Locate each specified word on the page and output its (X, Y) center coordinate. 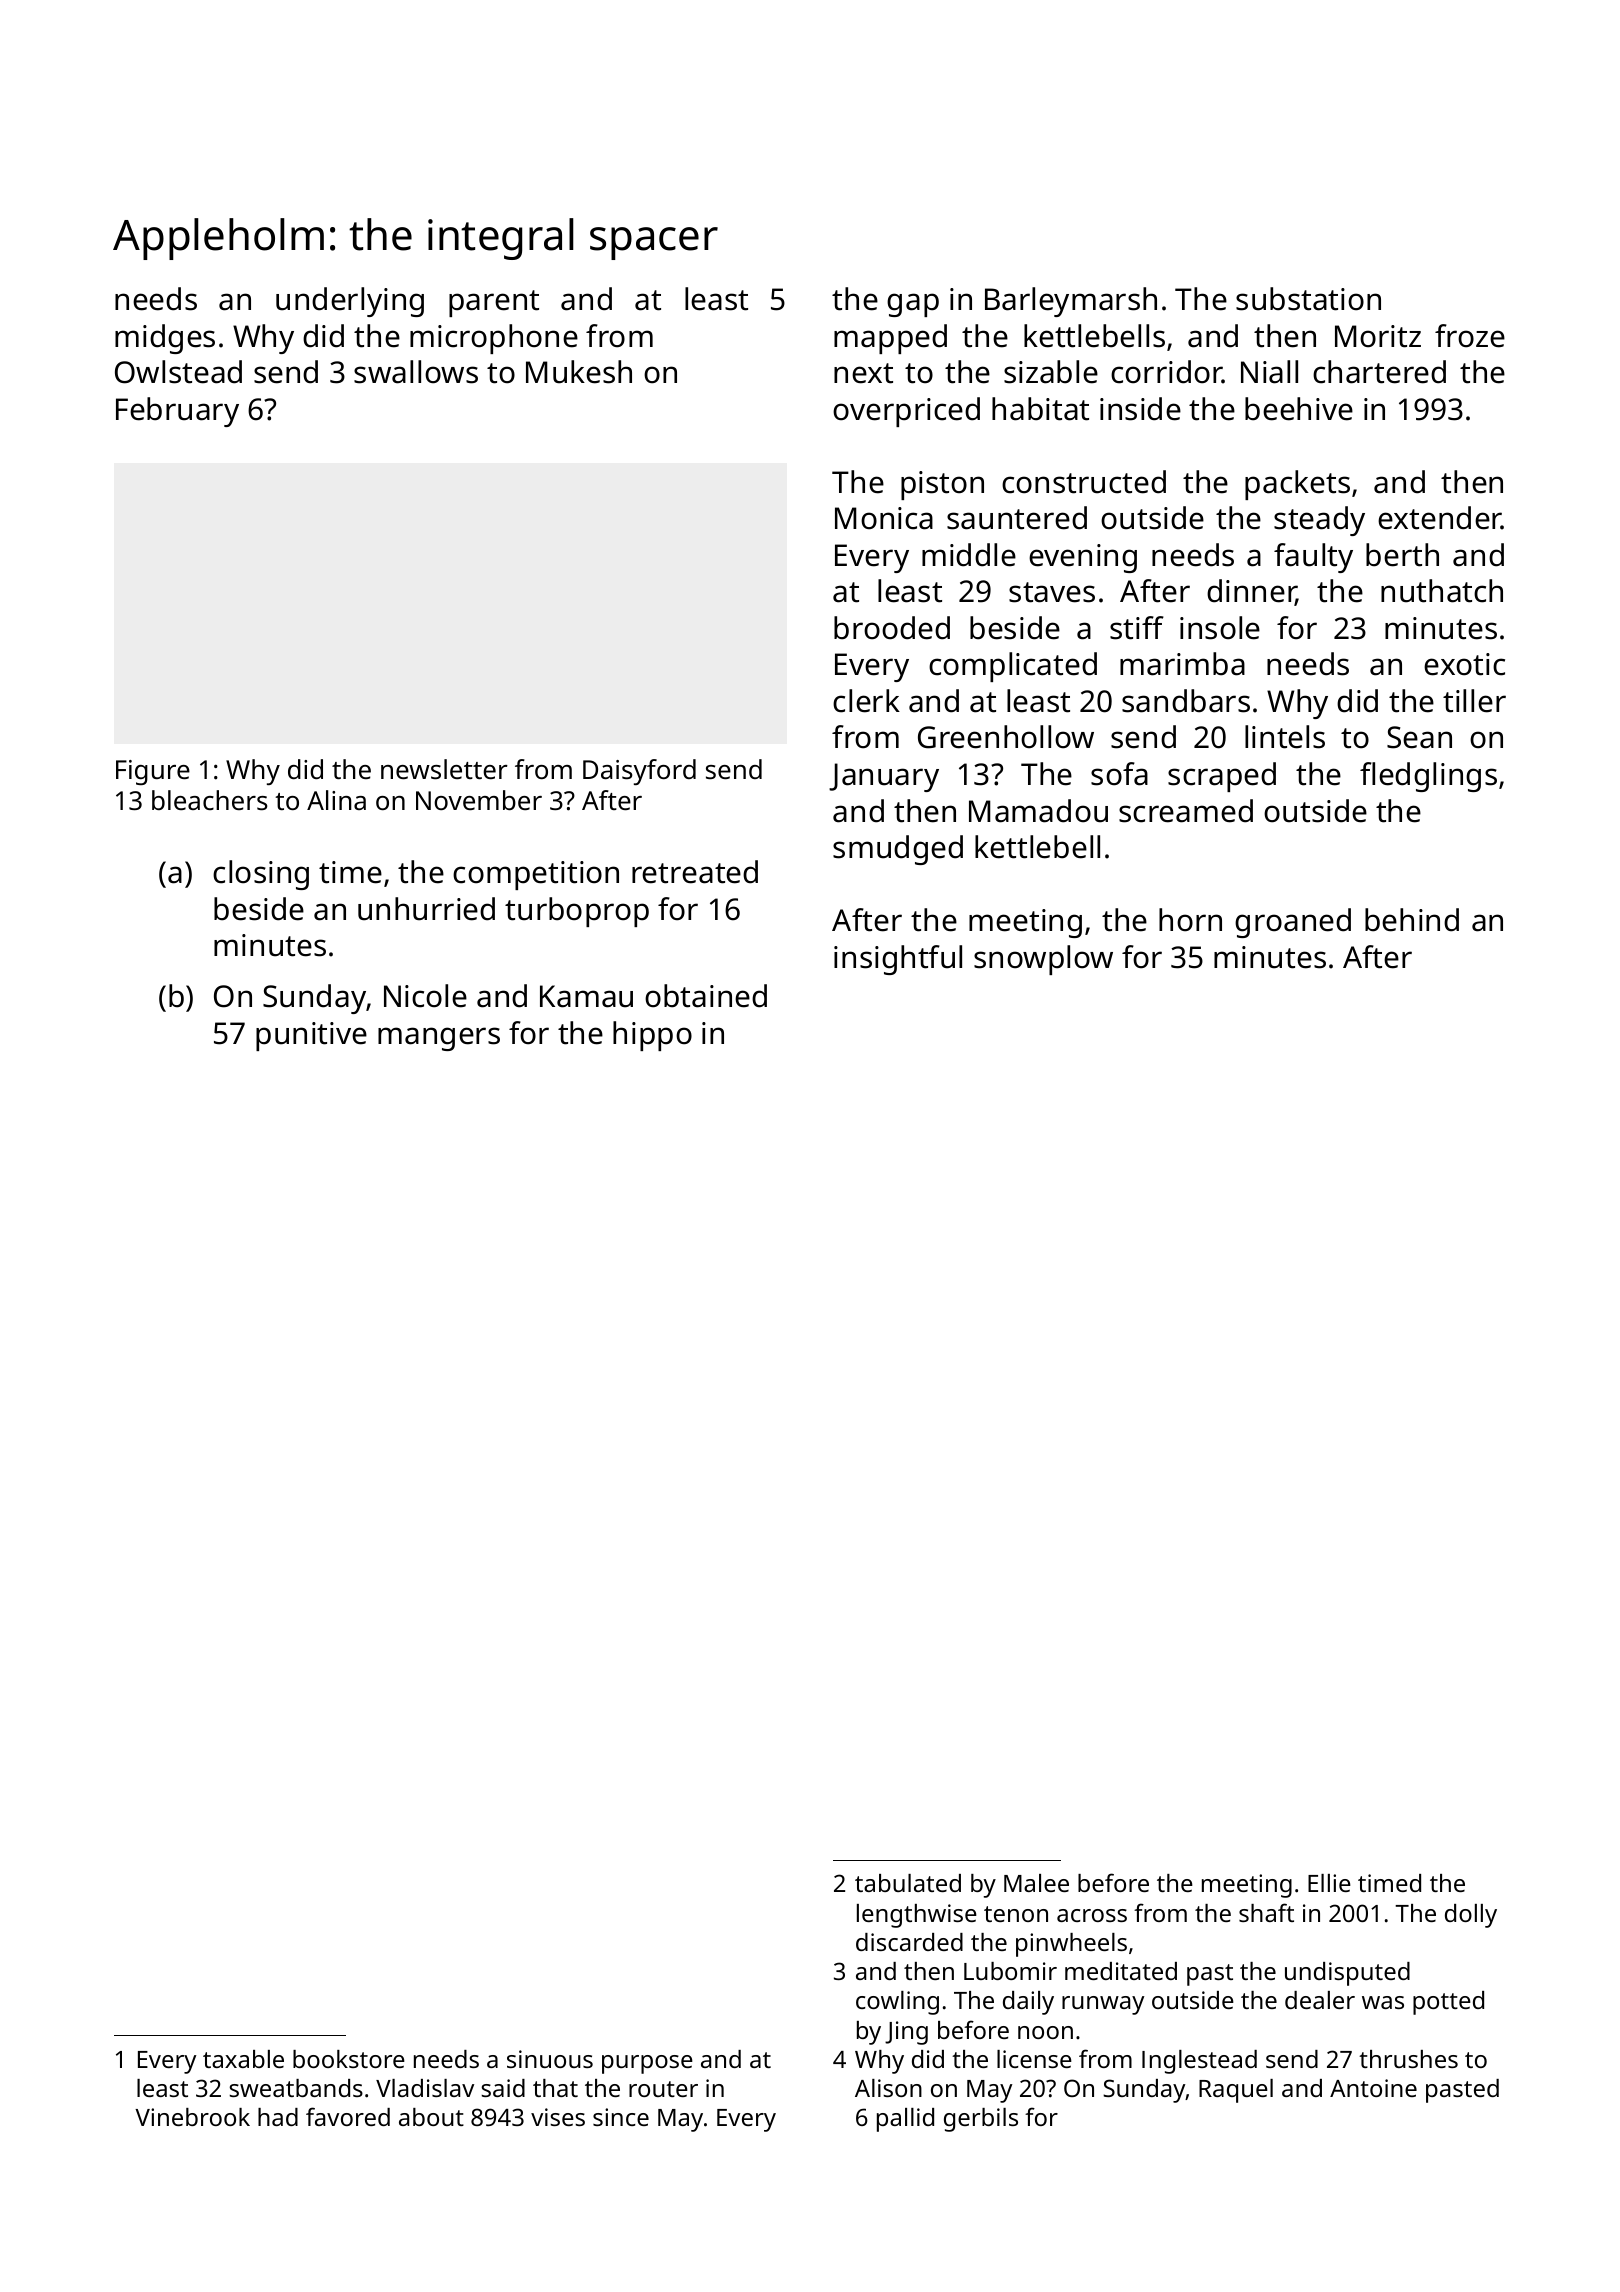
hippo (652, 1036)
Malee (1036, 1883)
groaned (1293, 923)
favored (348, 2116)
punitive (311, 1036)
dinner (1252, 592)
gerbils (981, 2120)
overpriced (906, 412)
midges (165, 339)
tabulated (908, 1883)
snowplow (1043, 960)
